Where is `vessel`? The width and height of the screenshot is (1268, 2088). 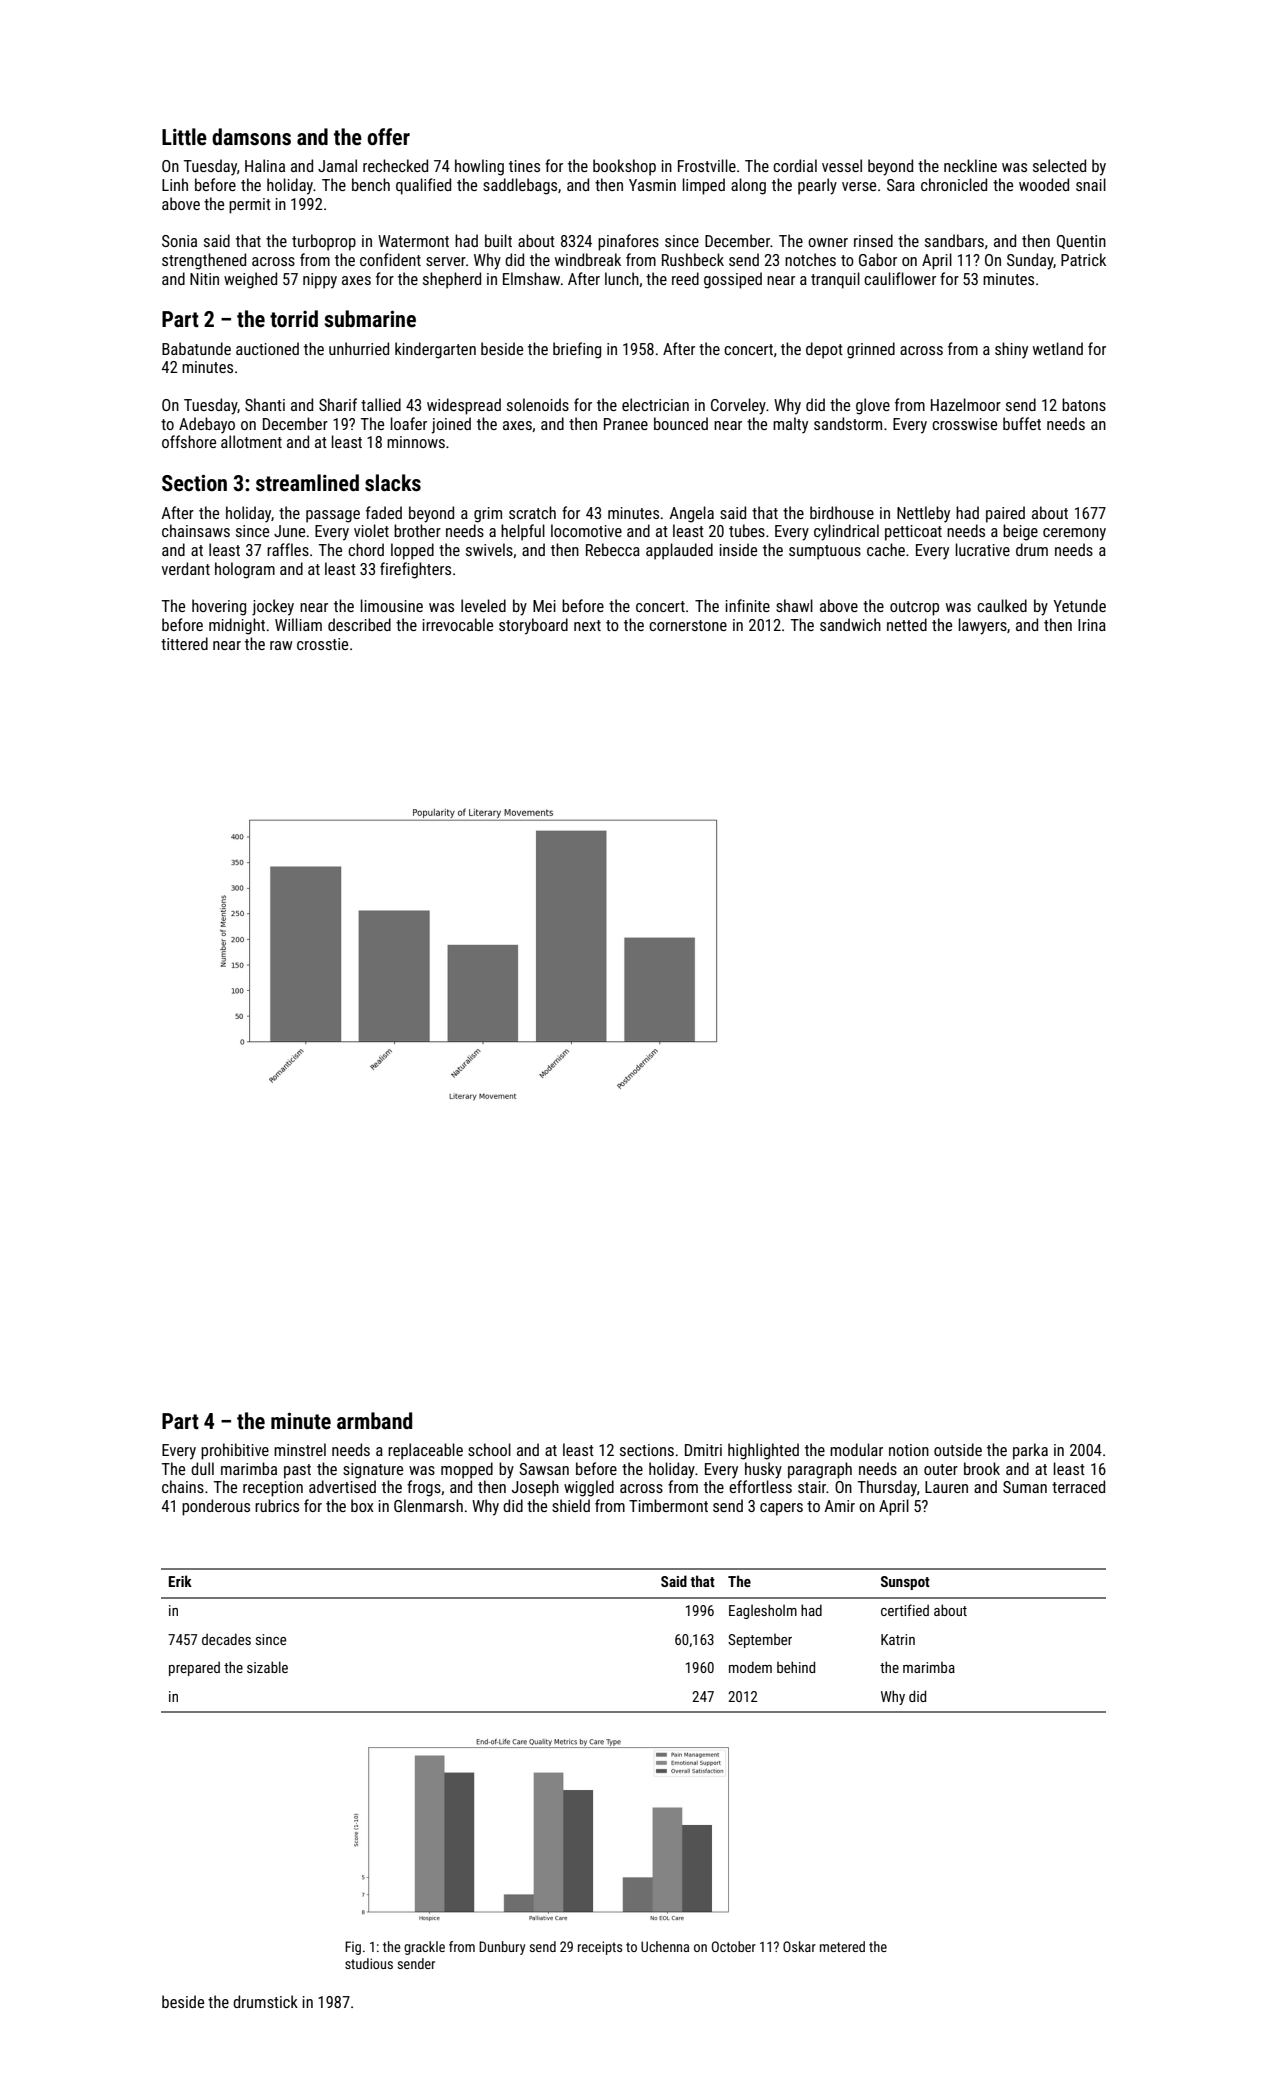
vessel is located at coordinates (842, 165).
